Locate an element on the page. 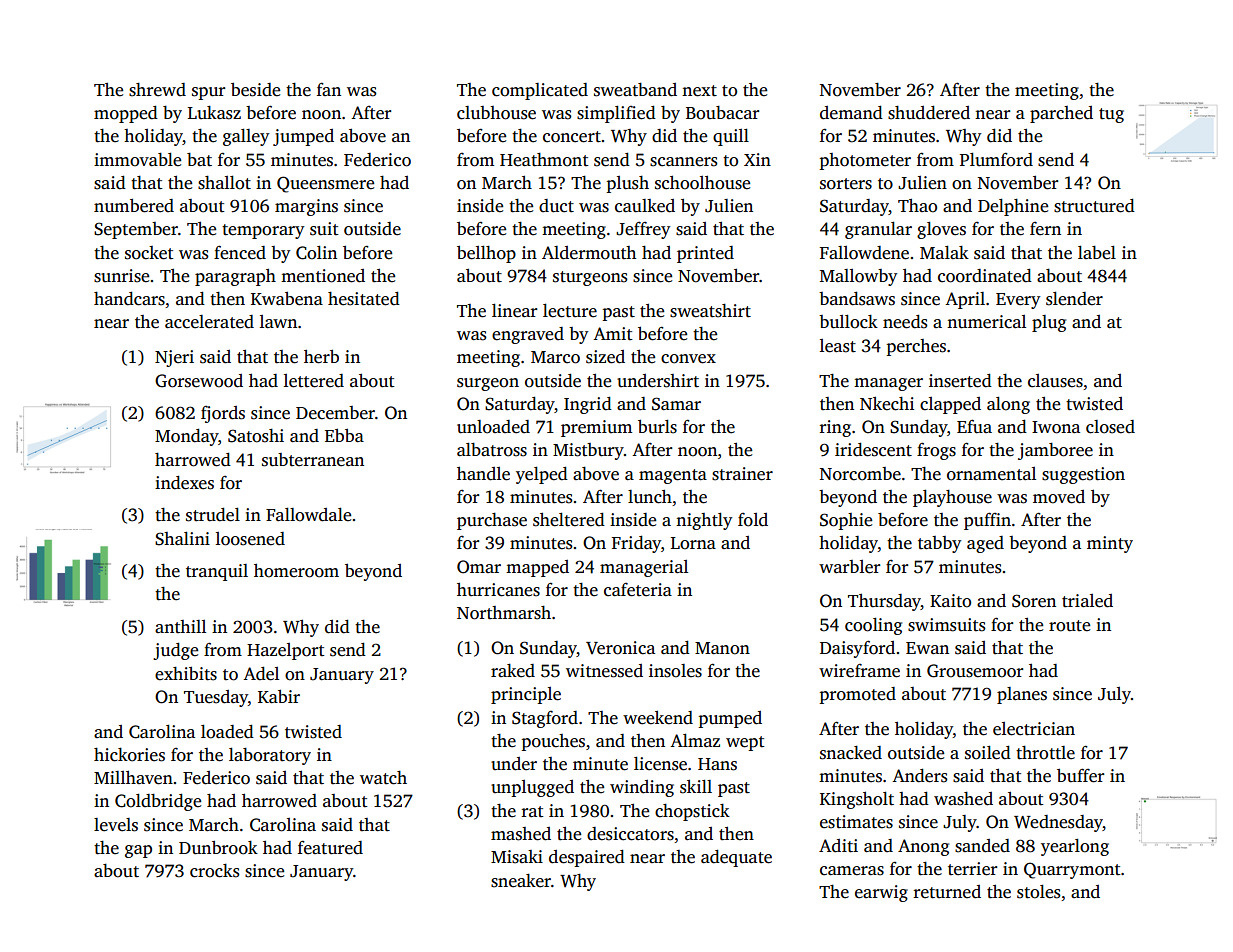 Image resolution: width=1233 pixels, height=952 pixels. sweatband is located at coordinates (635, 90).
